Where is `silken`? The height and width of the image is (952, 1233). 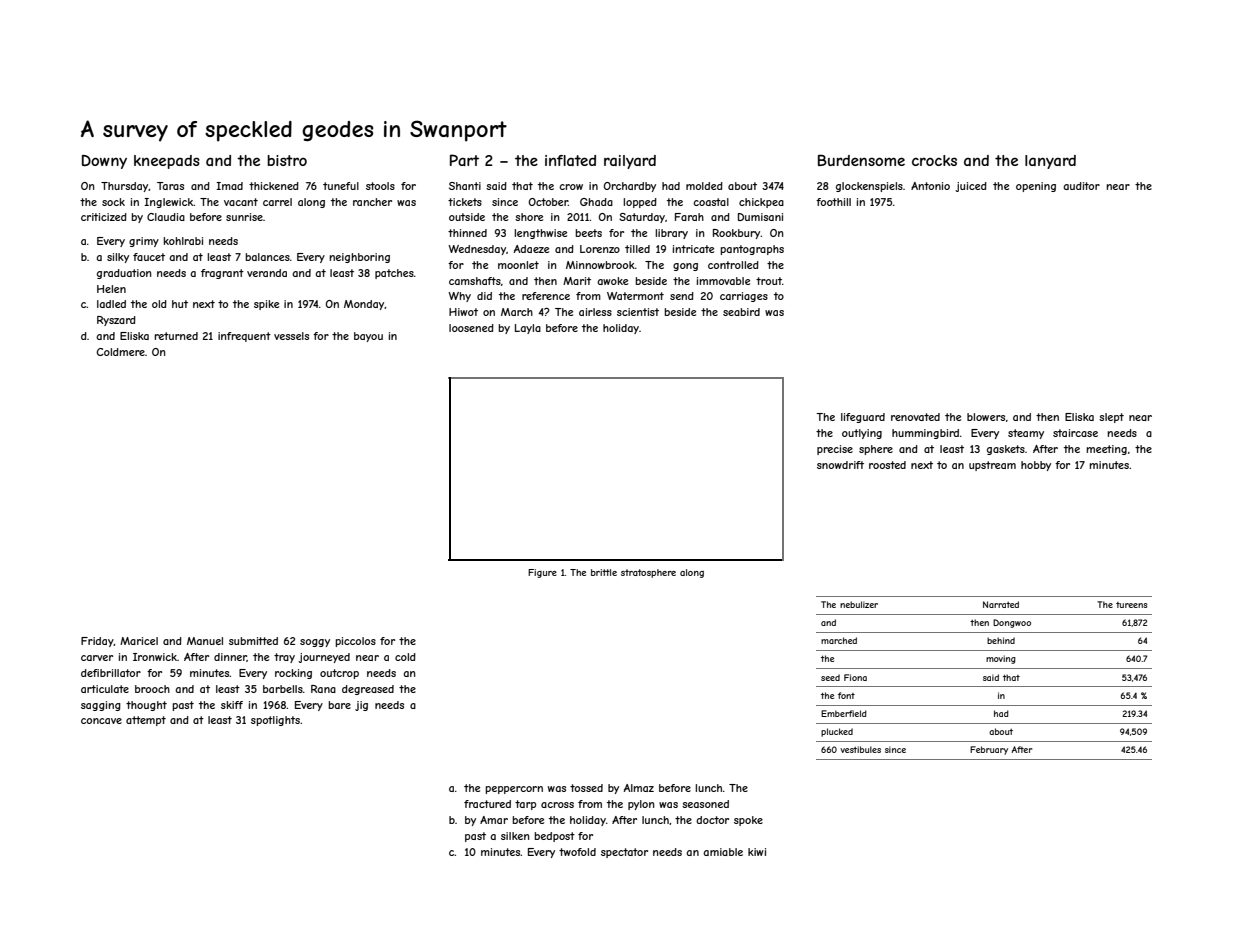 silken is located at coordinates (515, 836).
